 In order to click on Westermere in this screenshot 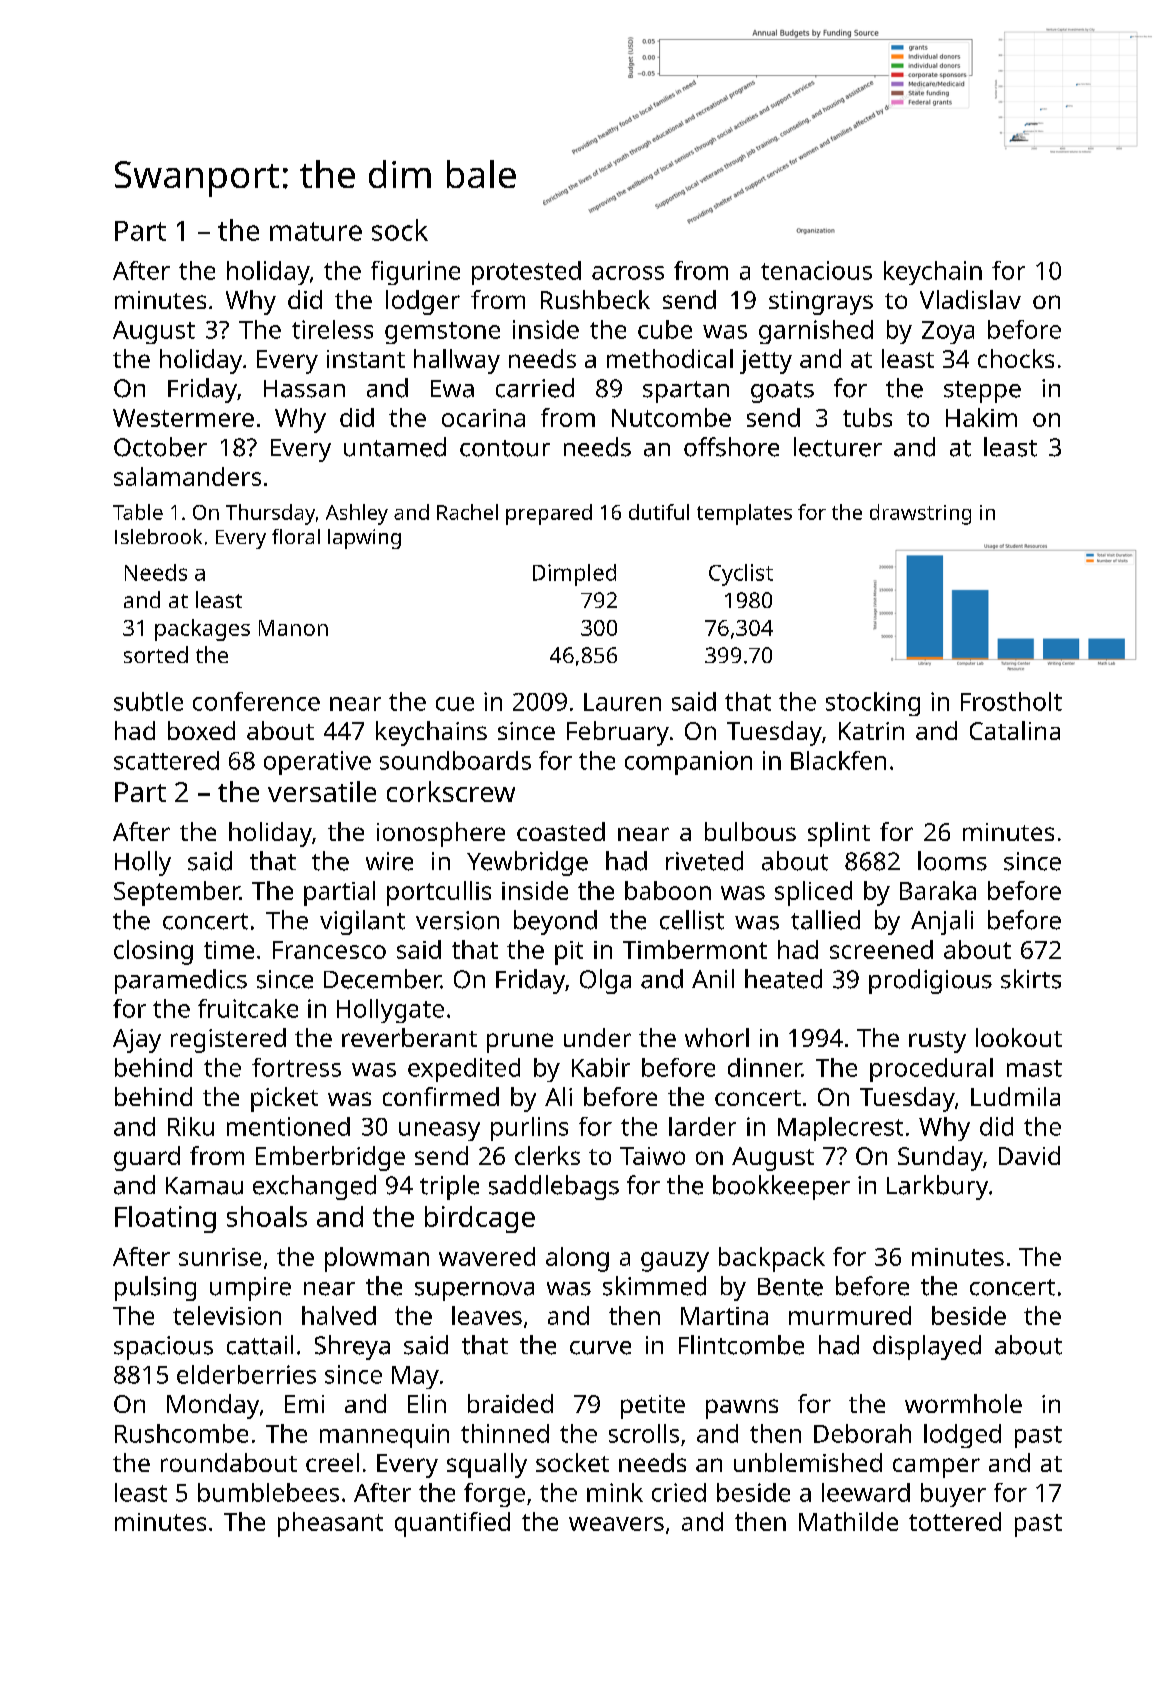, I will do `click(183, 418)`.
